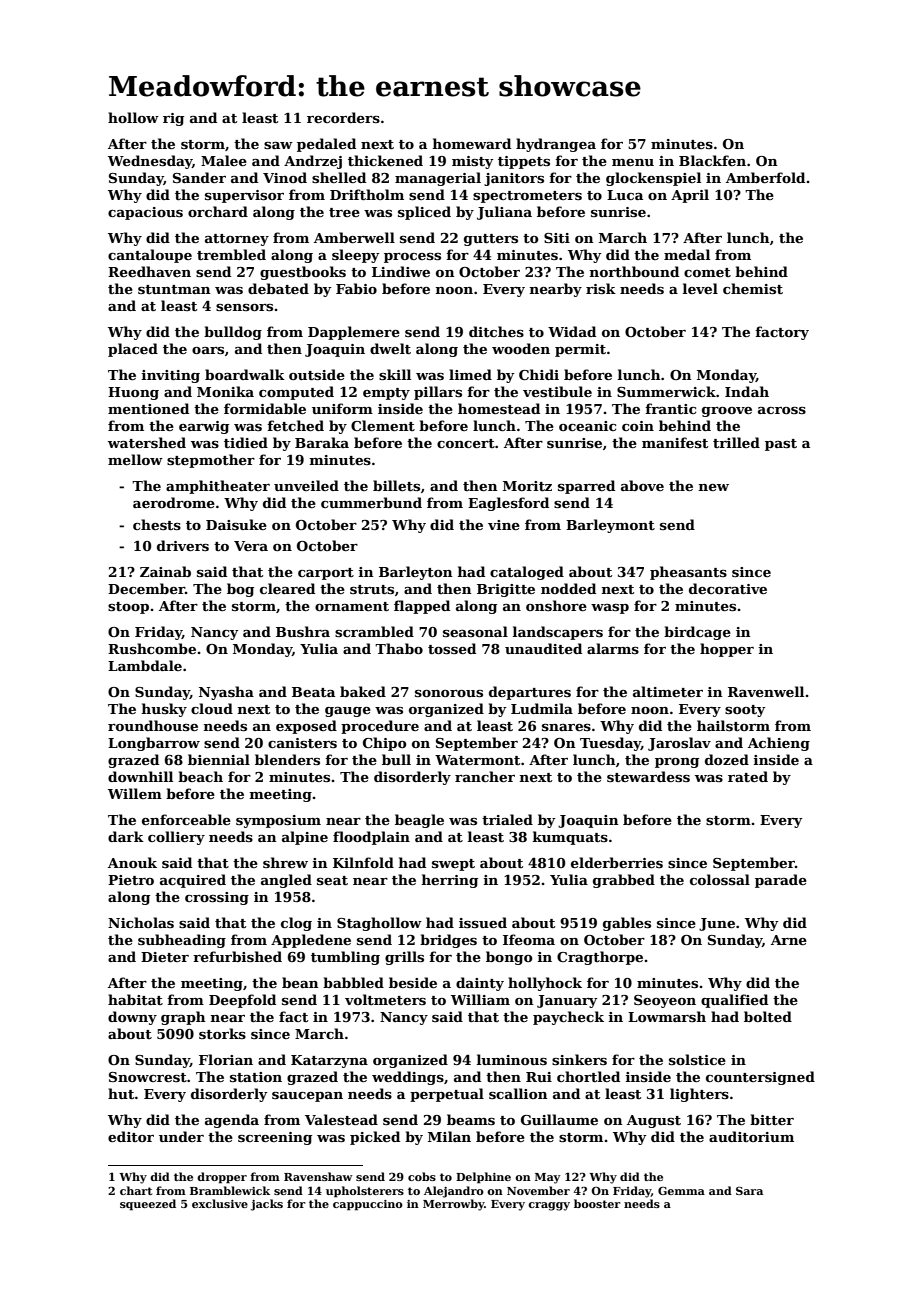 The image size is (924, 1308). Describe the element at coordinates (237, 956) in the screenshot. I see `refurbished` at that location.
